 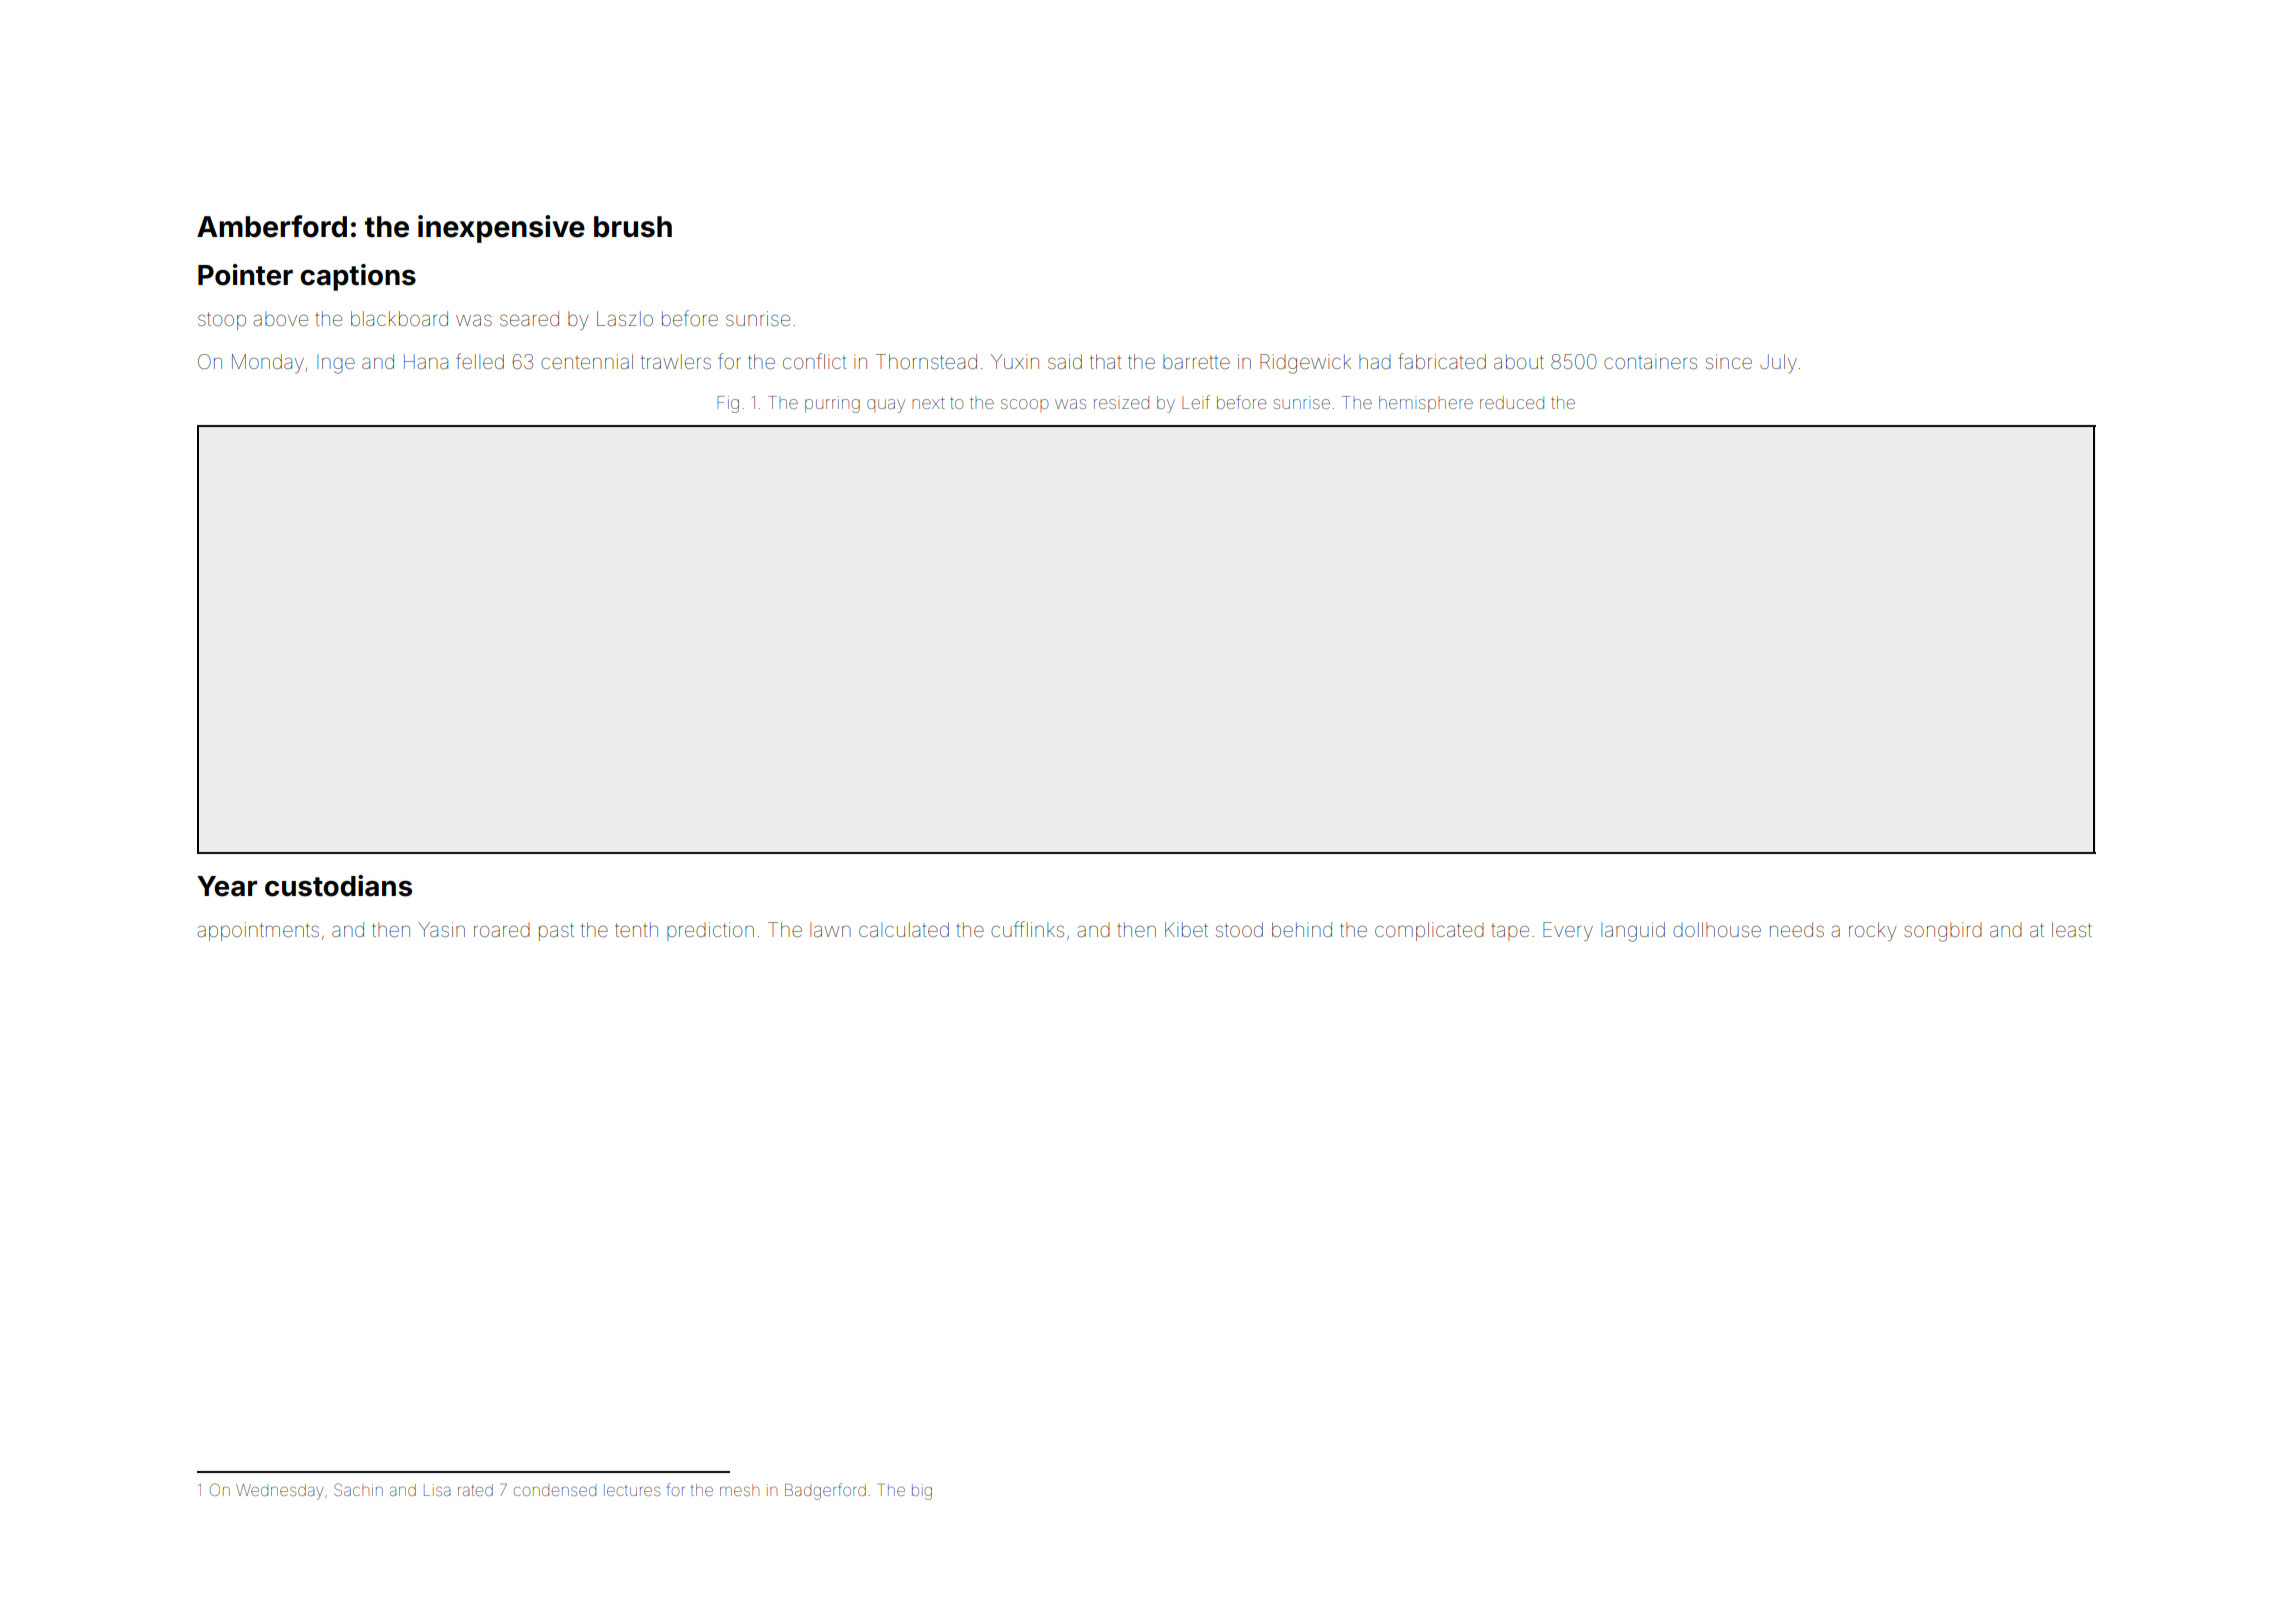 What do you see at coordinates (1943, 932) in the screenshot?
I see `songbird` at bounding box center [1943, 932].
